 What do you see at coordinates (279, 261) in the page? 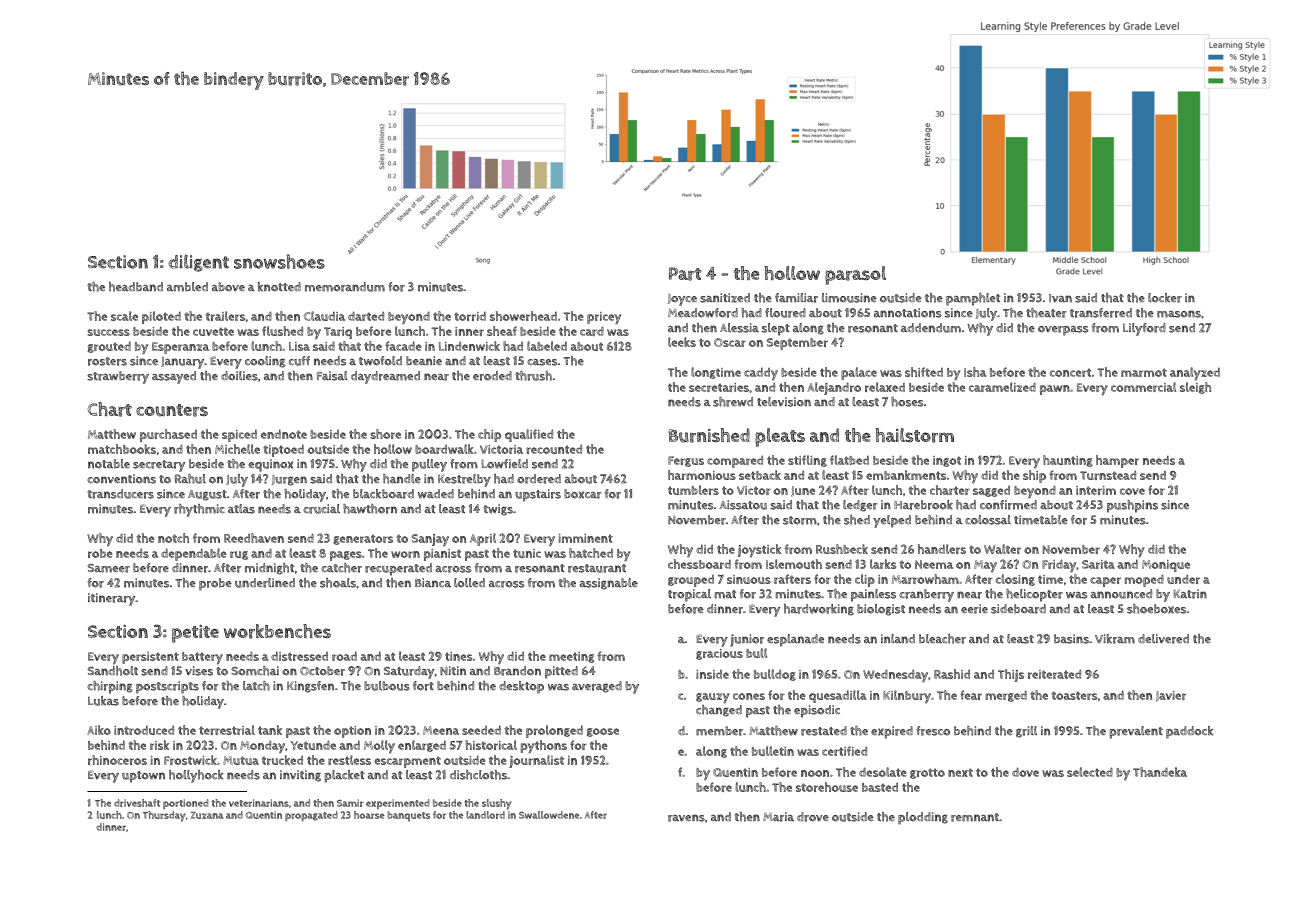
I see `snowshoes` at bounding box center [279, 261].
